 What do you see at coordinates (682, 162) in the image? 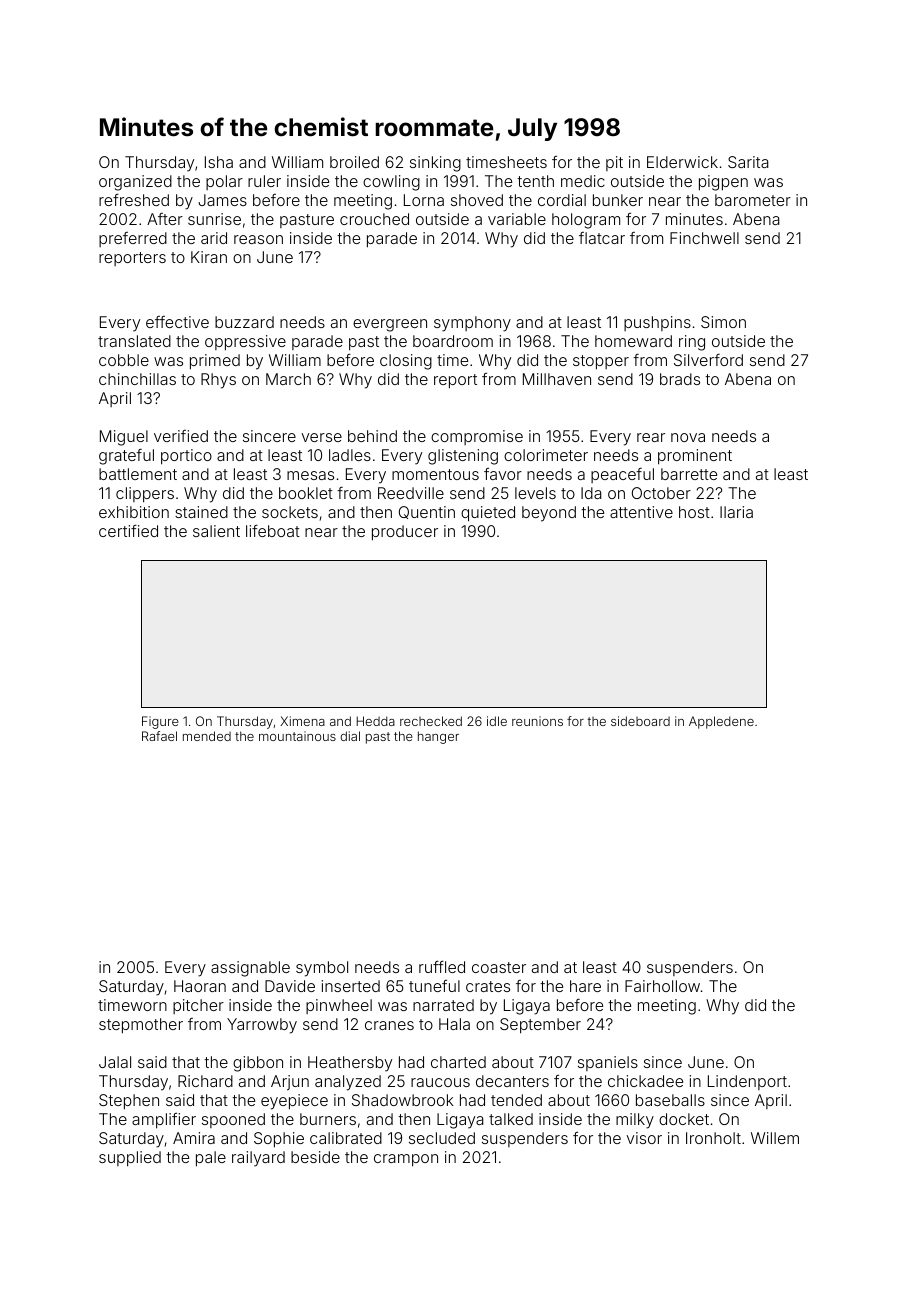
I see `Elderwick` at bounding box center [682, 162].
